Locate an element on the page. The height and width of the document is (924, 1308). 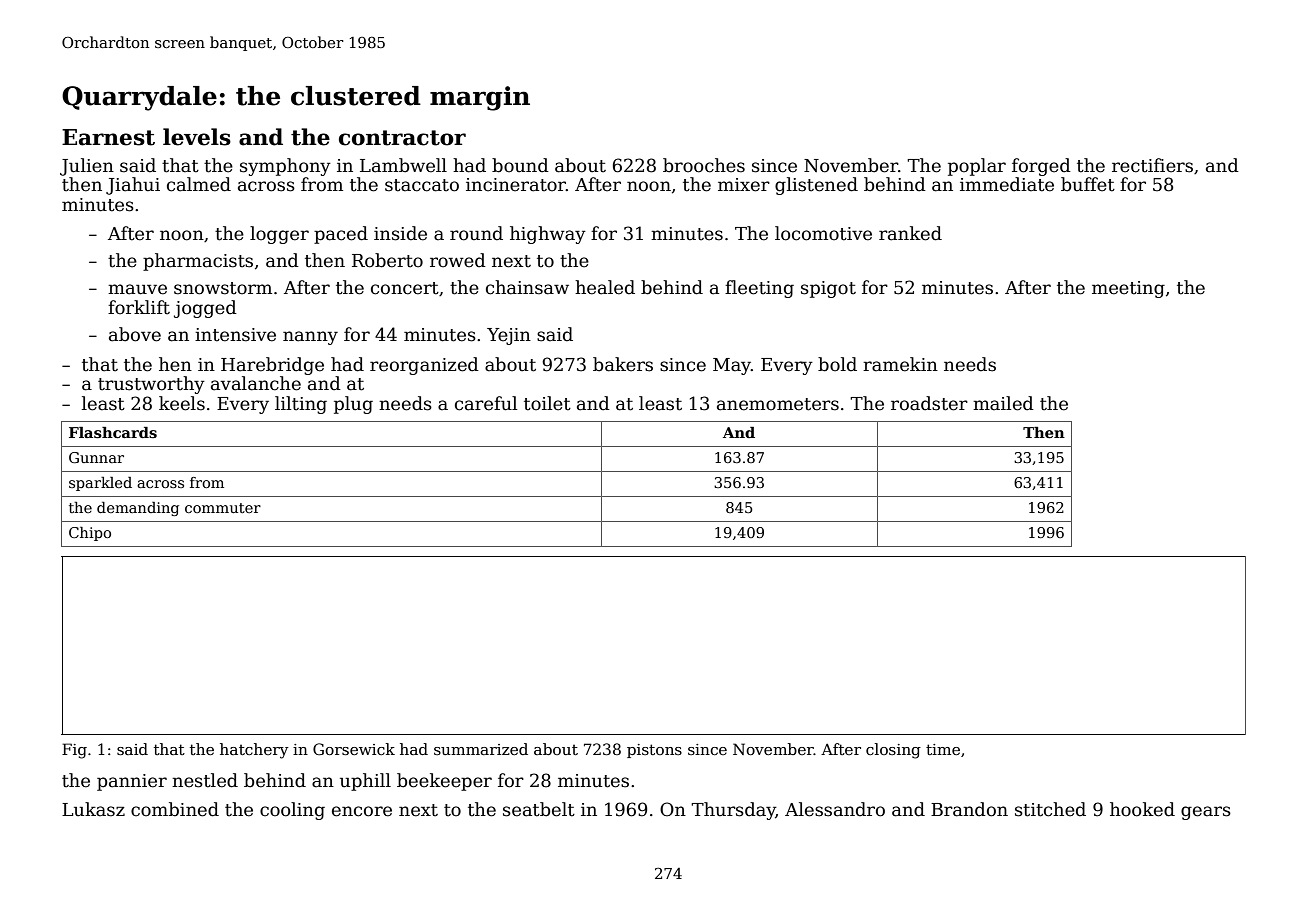
combined is located at coordinates (175, 809).
